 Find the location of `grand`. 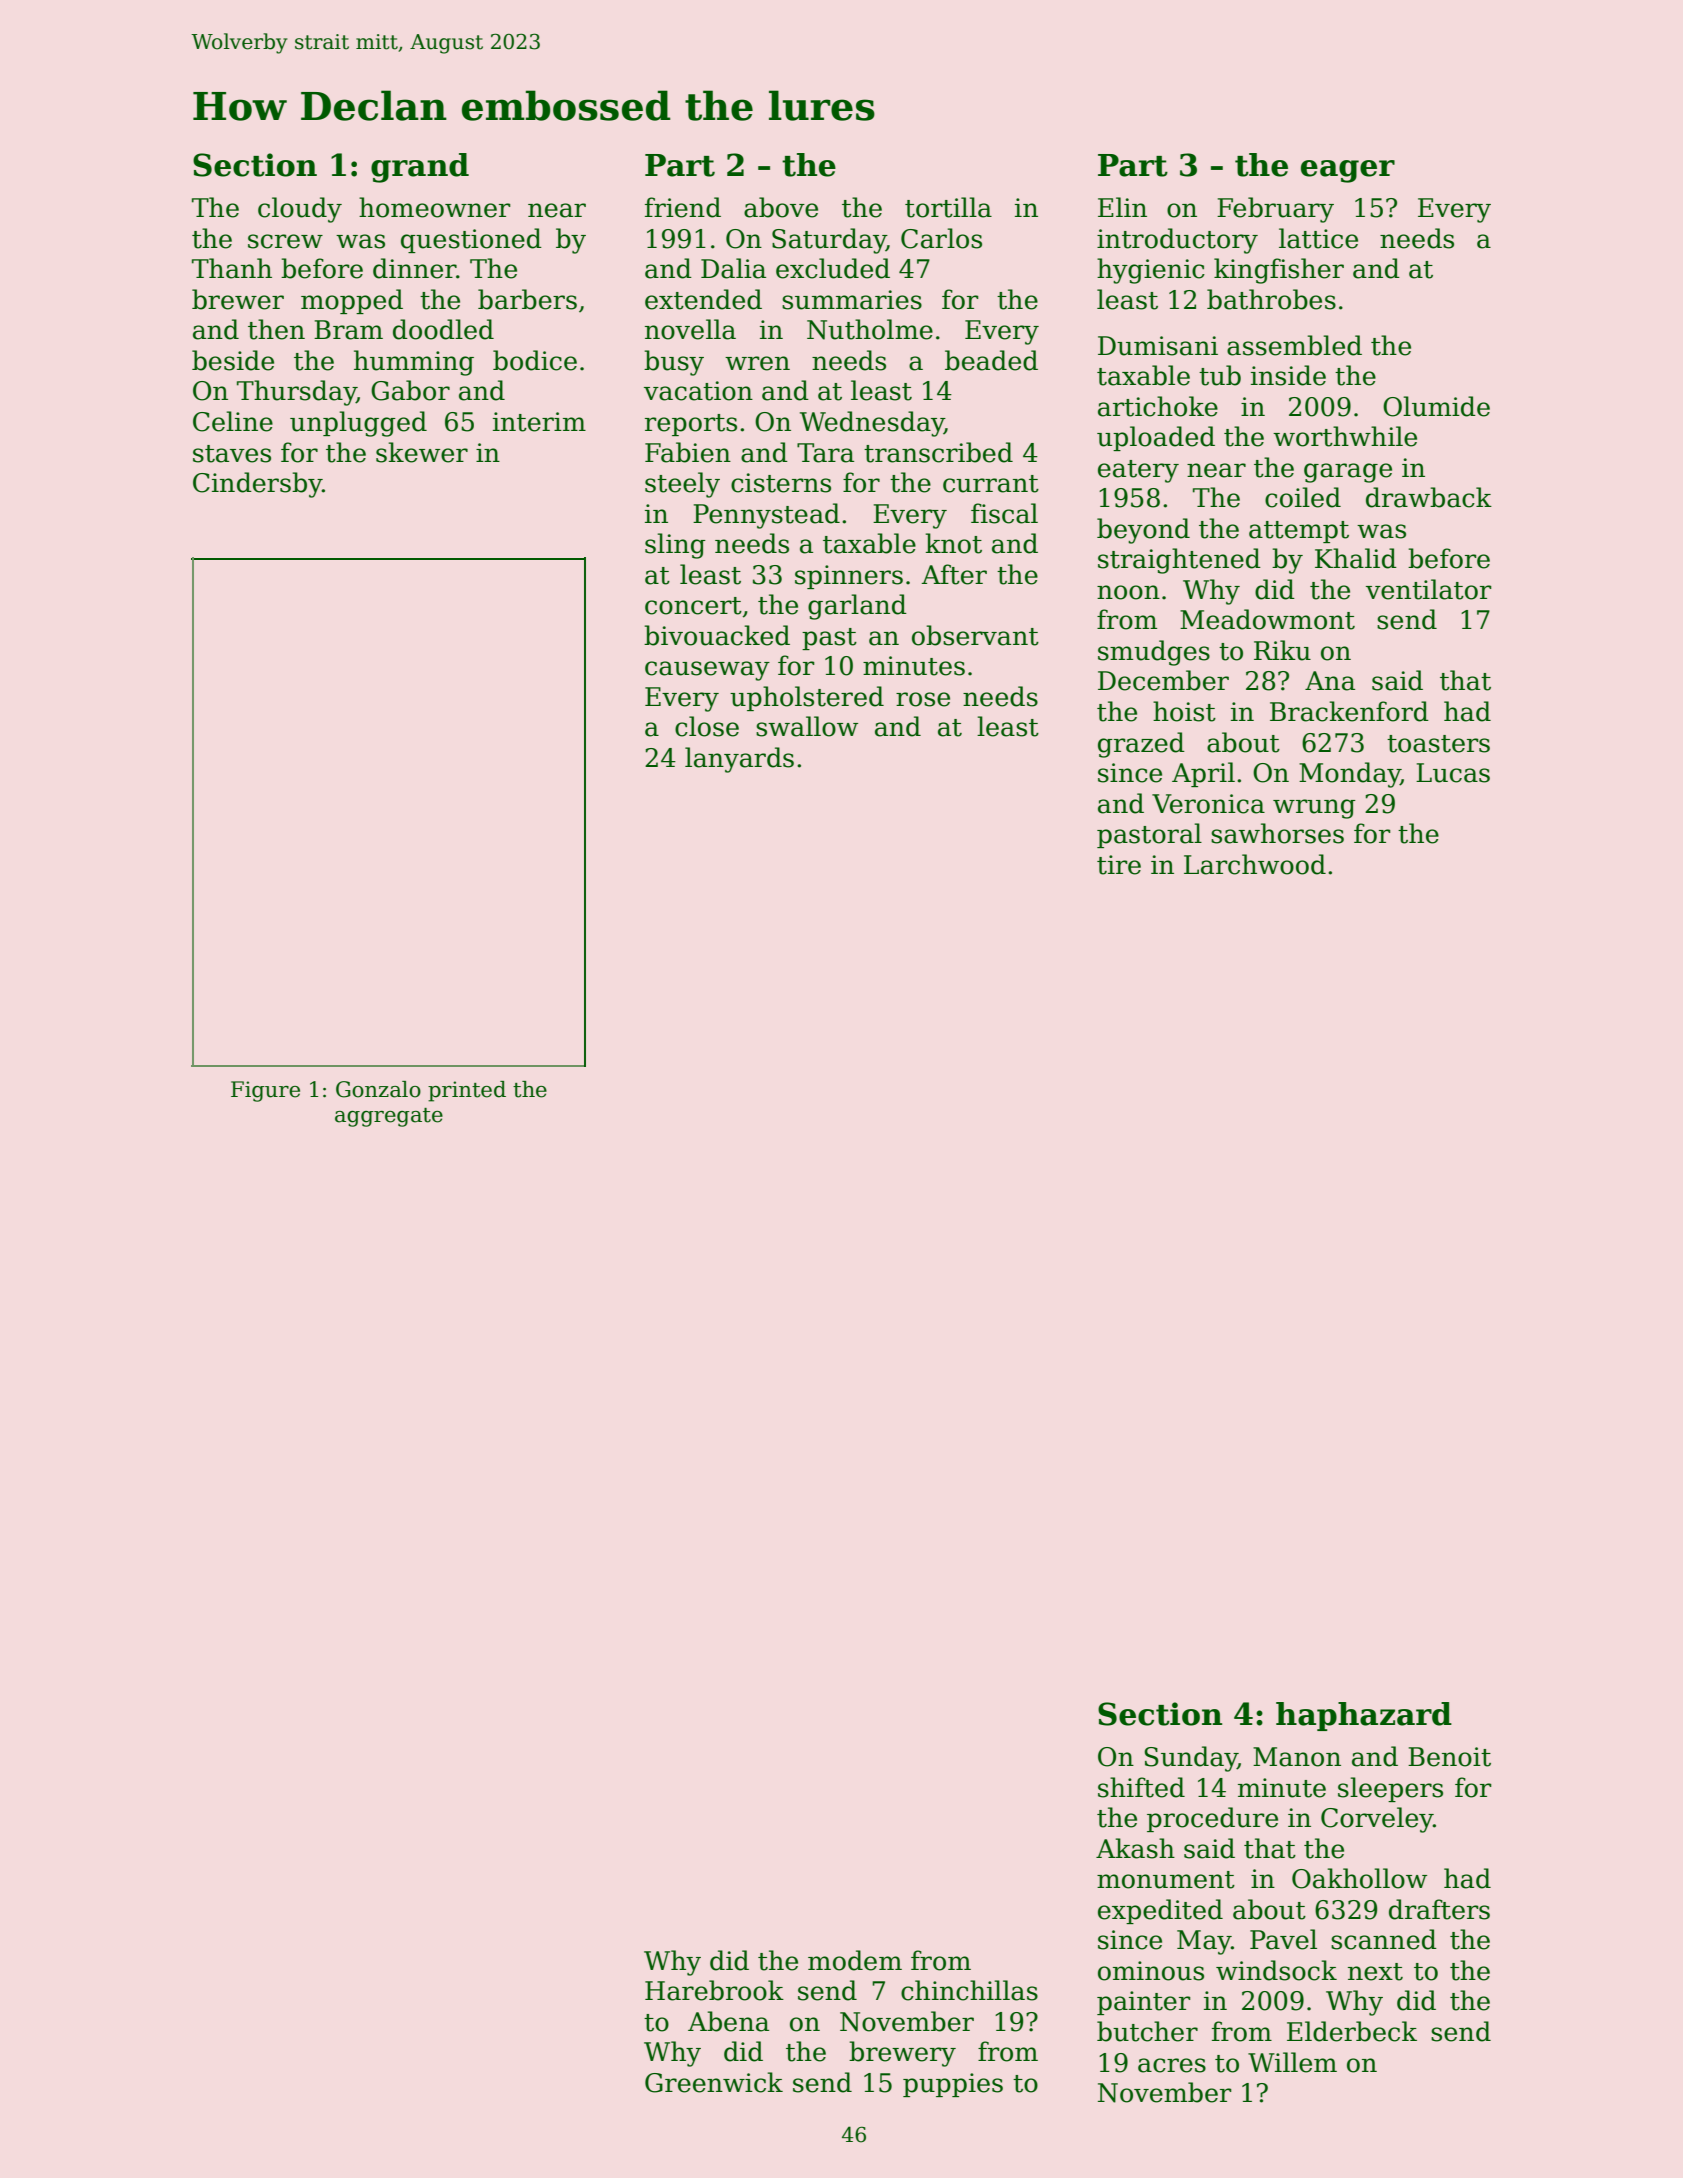

grand is located at coordinates (420, 168).
